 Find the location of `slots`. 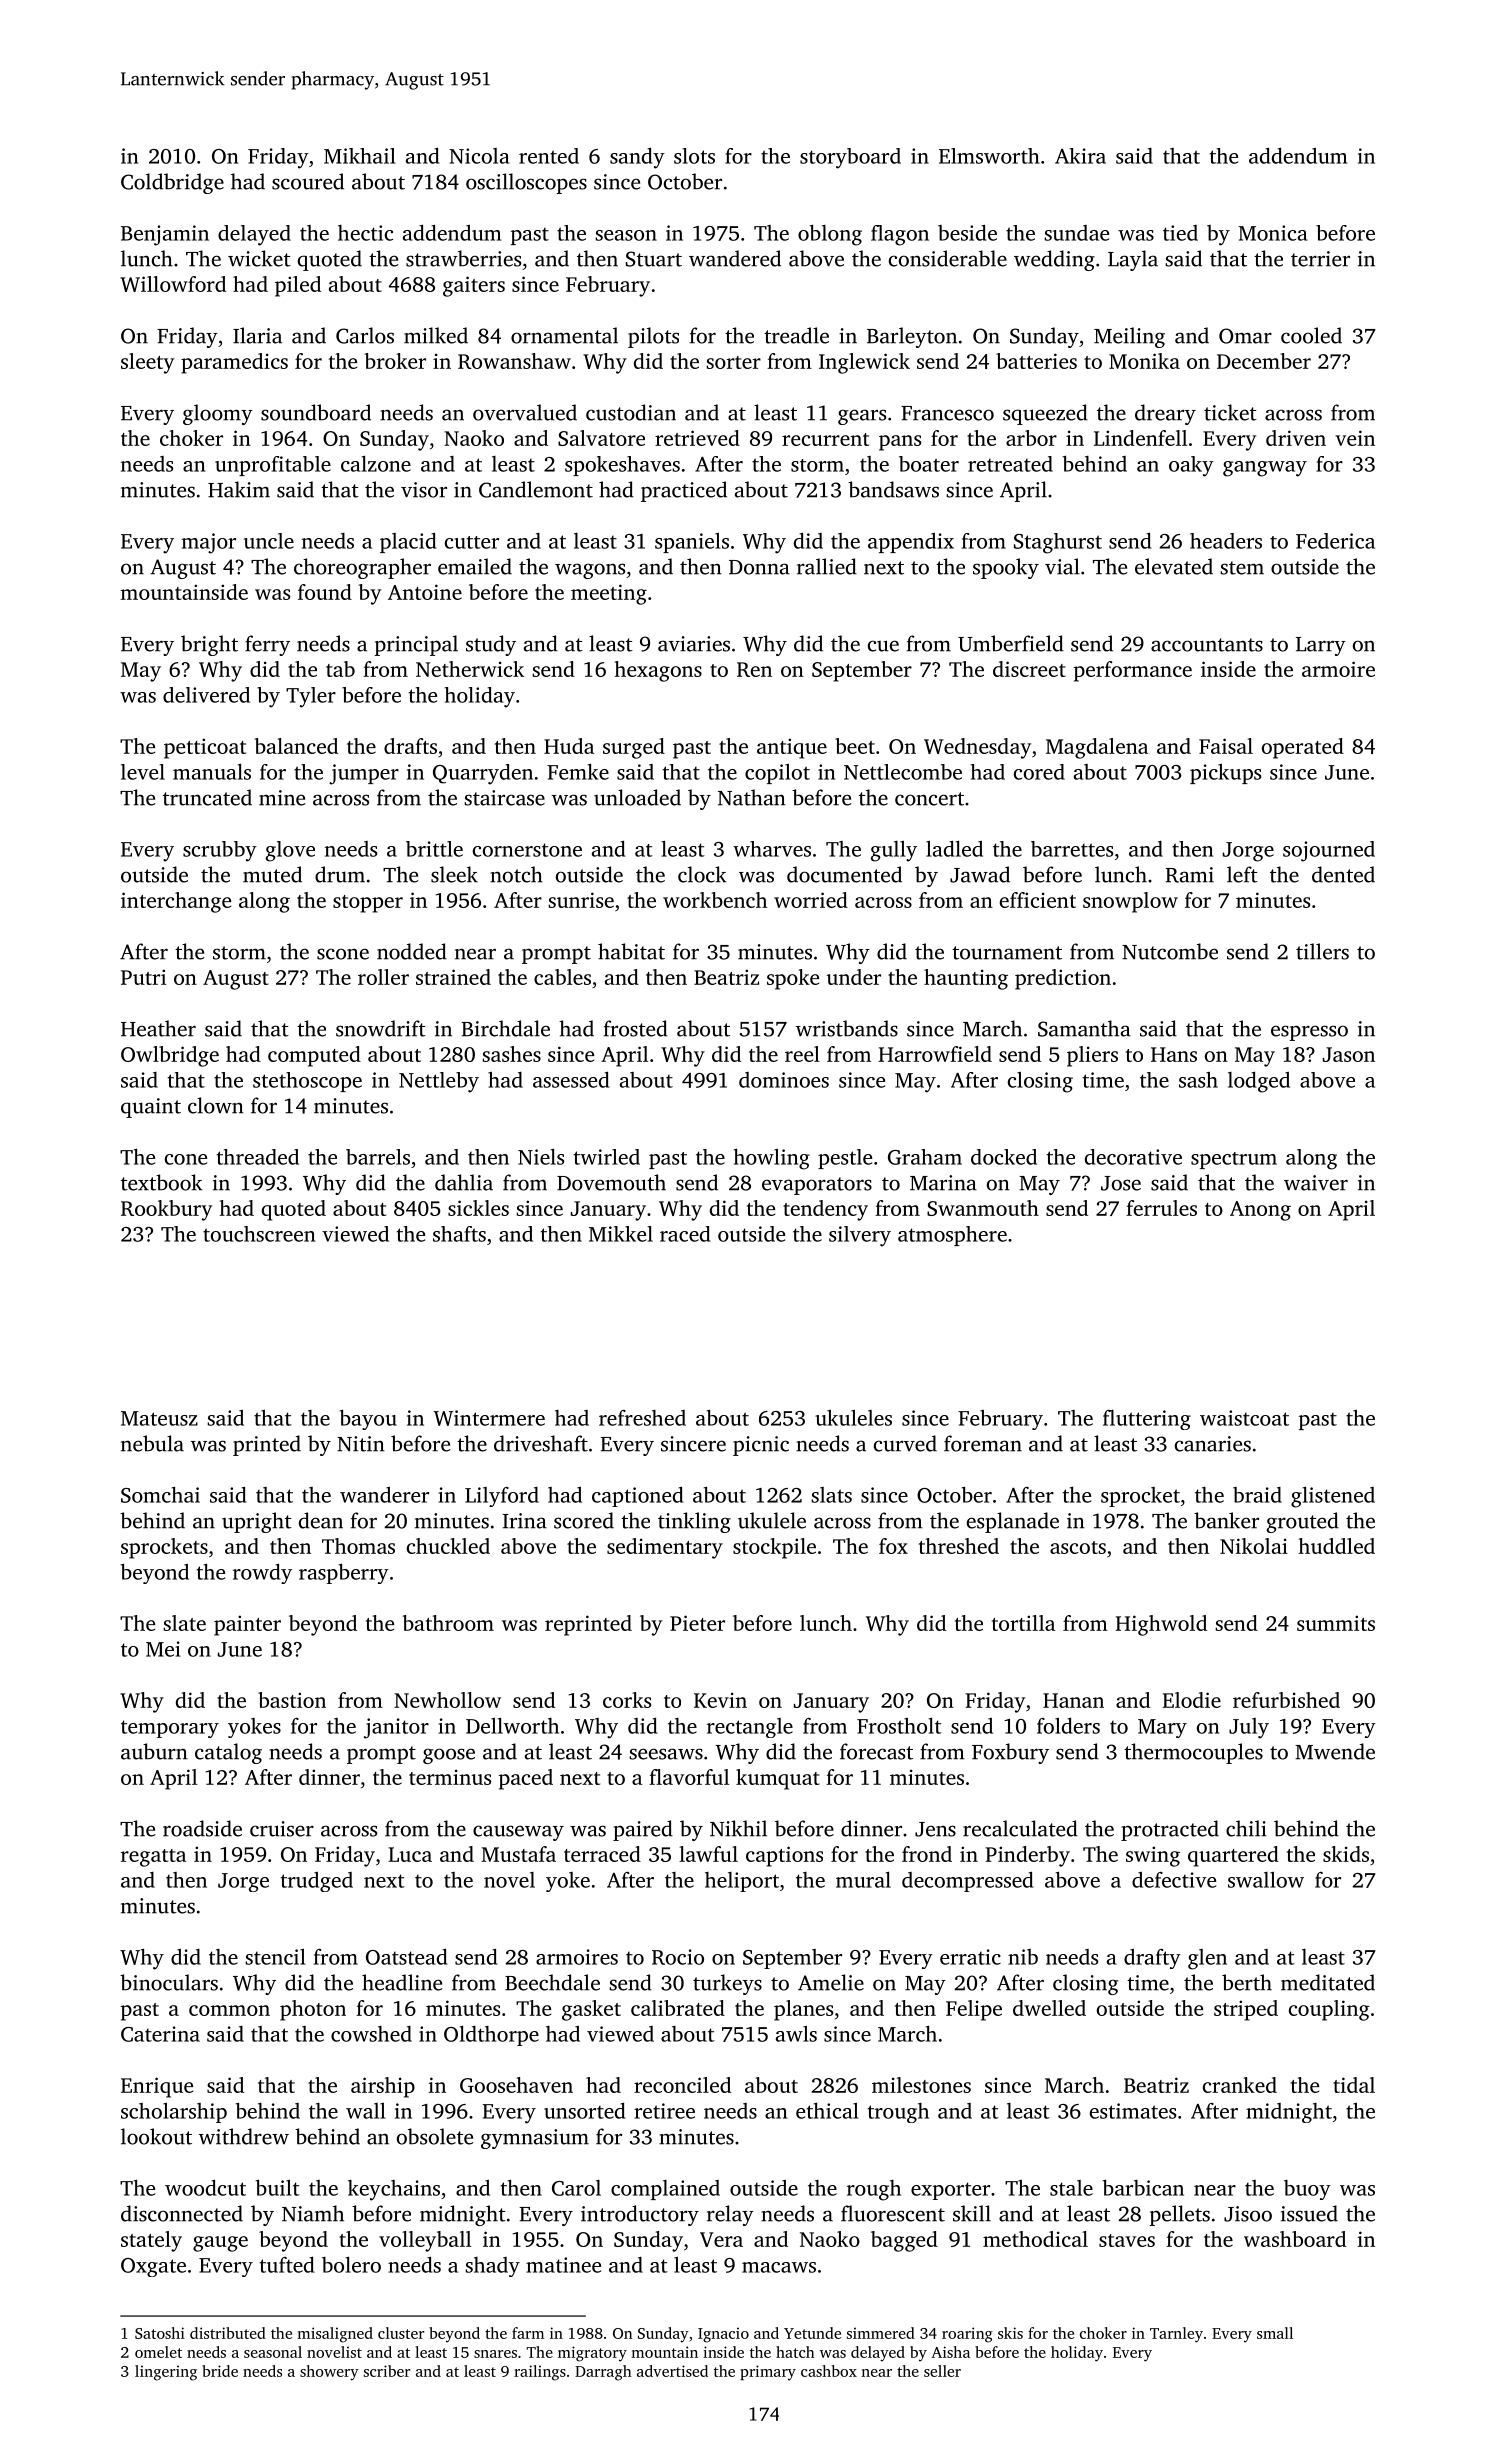

slots is located at coordinates (694, 156).
